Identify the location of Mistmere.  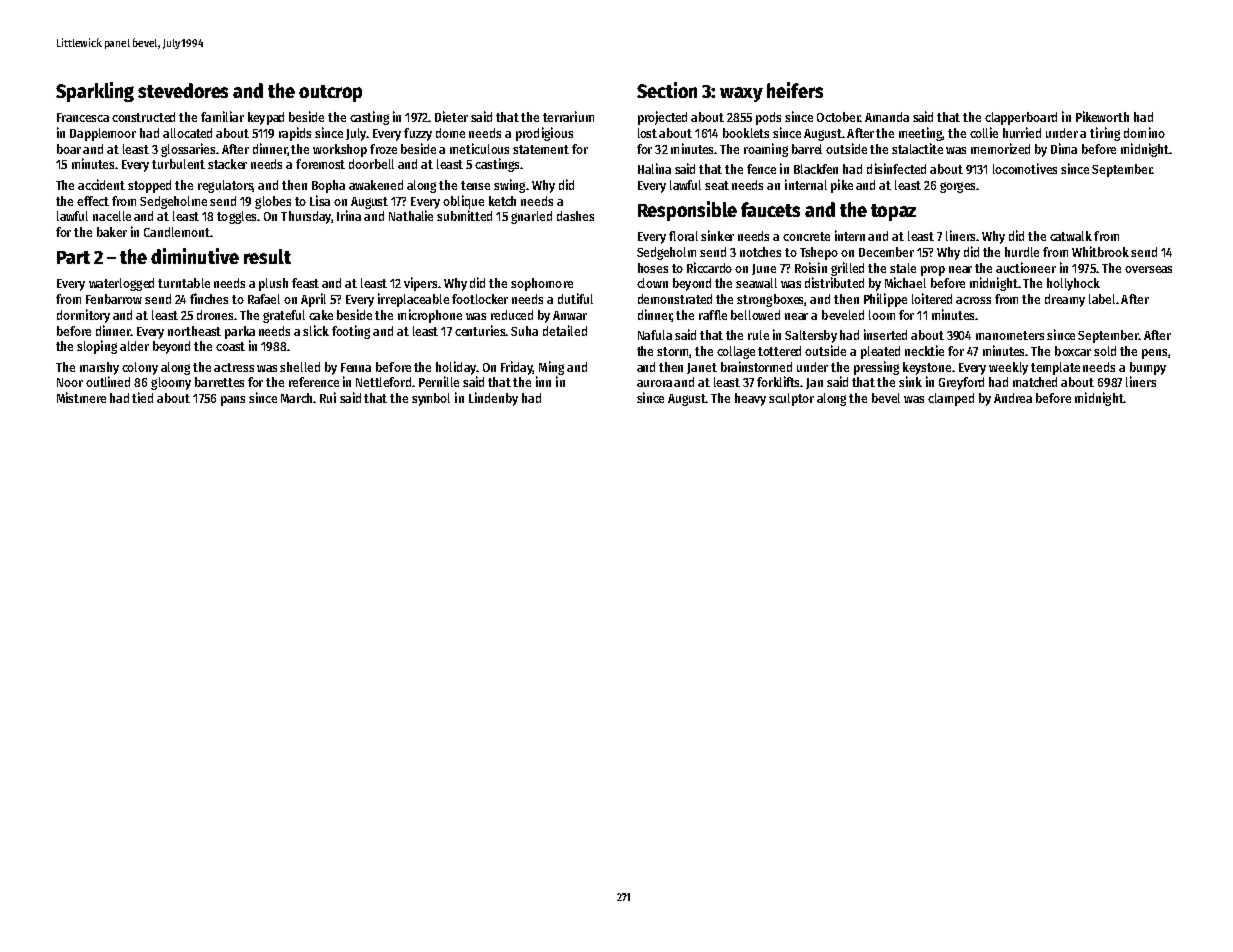
(81, 397).
